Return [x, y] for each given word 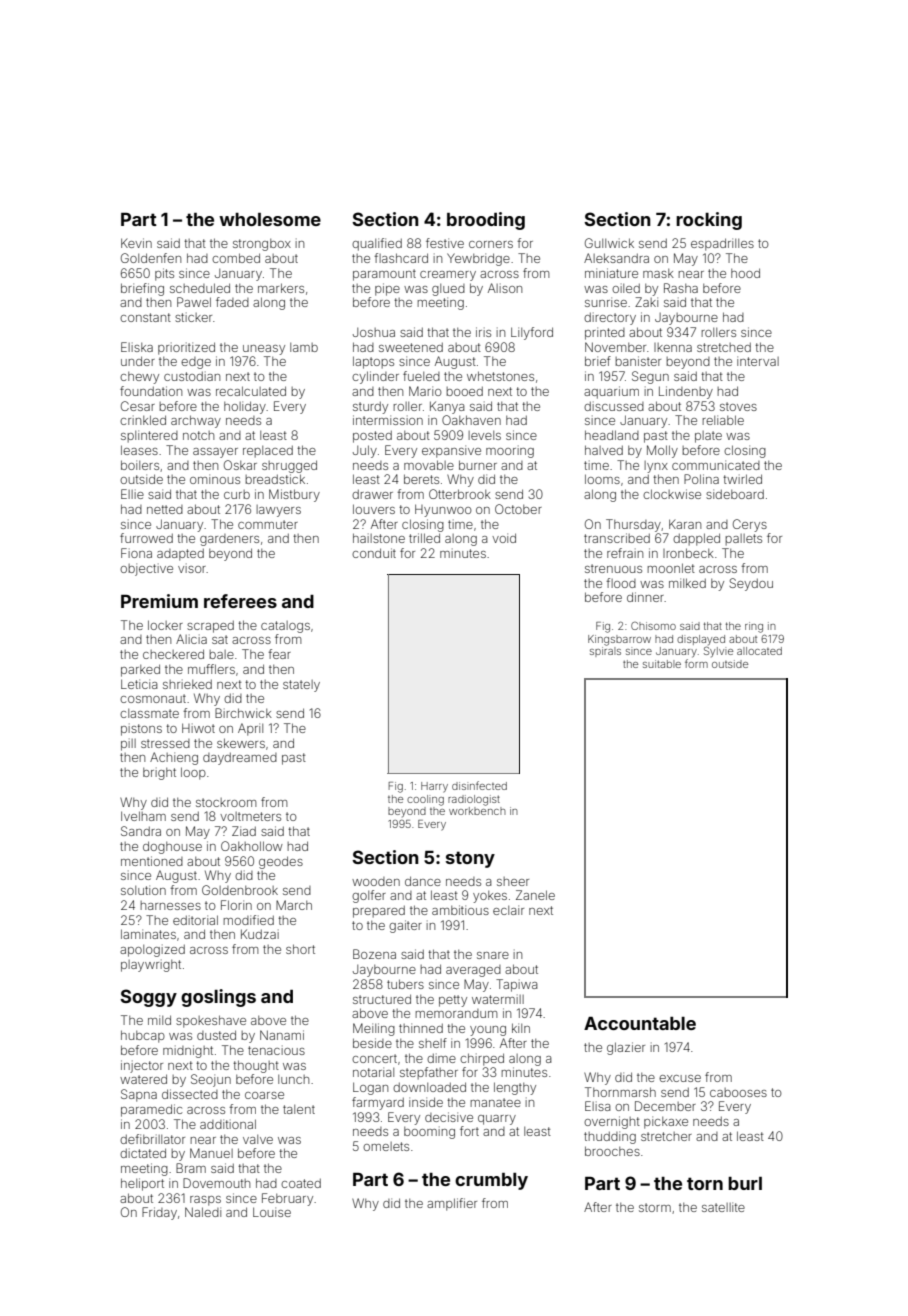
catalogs [285, 627]
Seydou [751, 584]
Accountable [640, 1023]
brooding [486, 221]
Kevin [136, 243]
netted [165, 509]
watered [143, 1079]
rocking [709, 221]
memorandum [456, 1013]
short [300, 949]
